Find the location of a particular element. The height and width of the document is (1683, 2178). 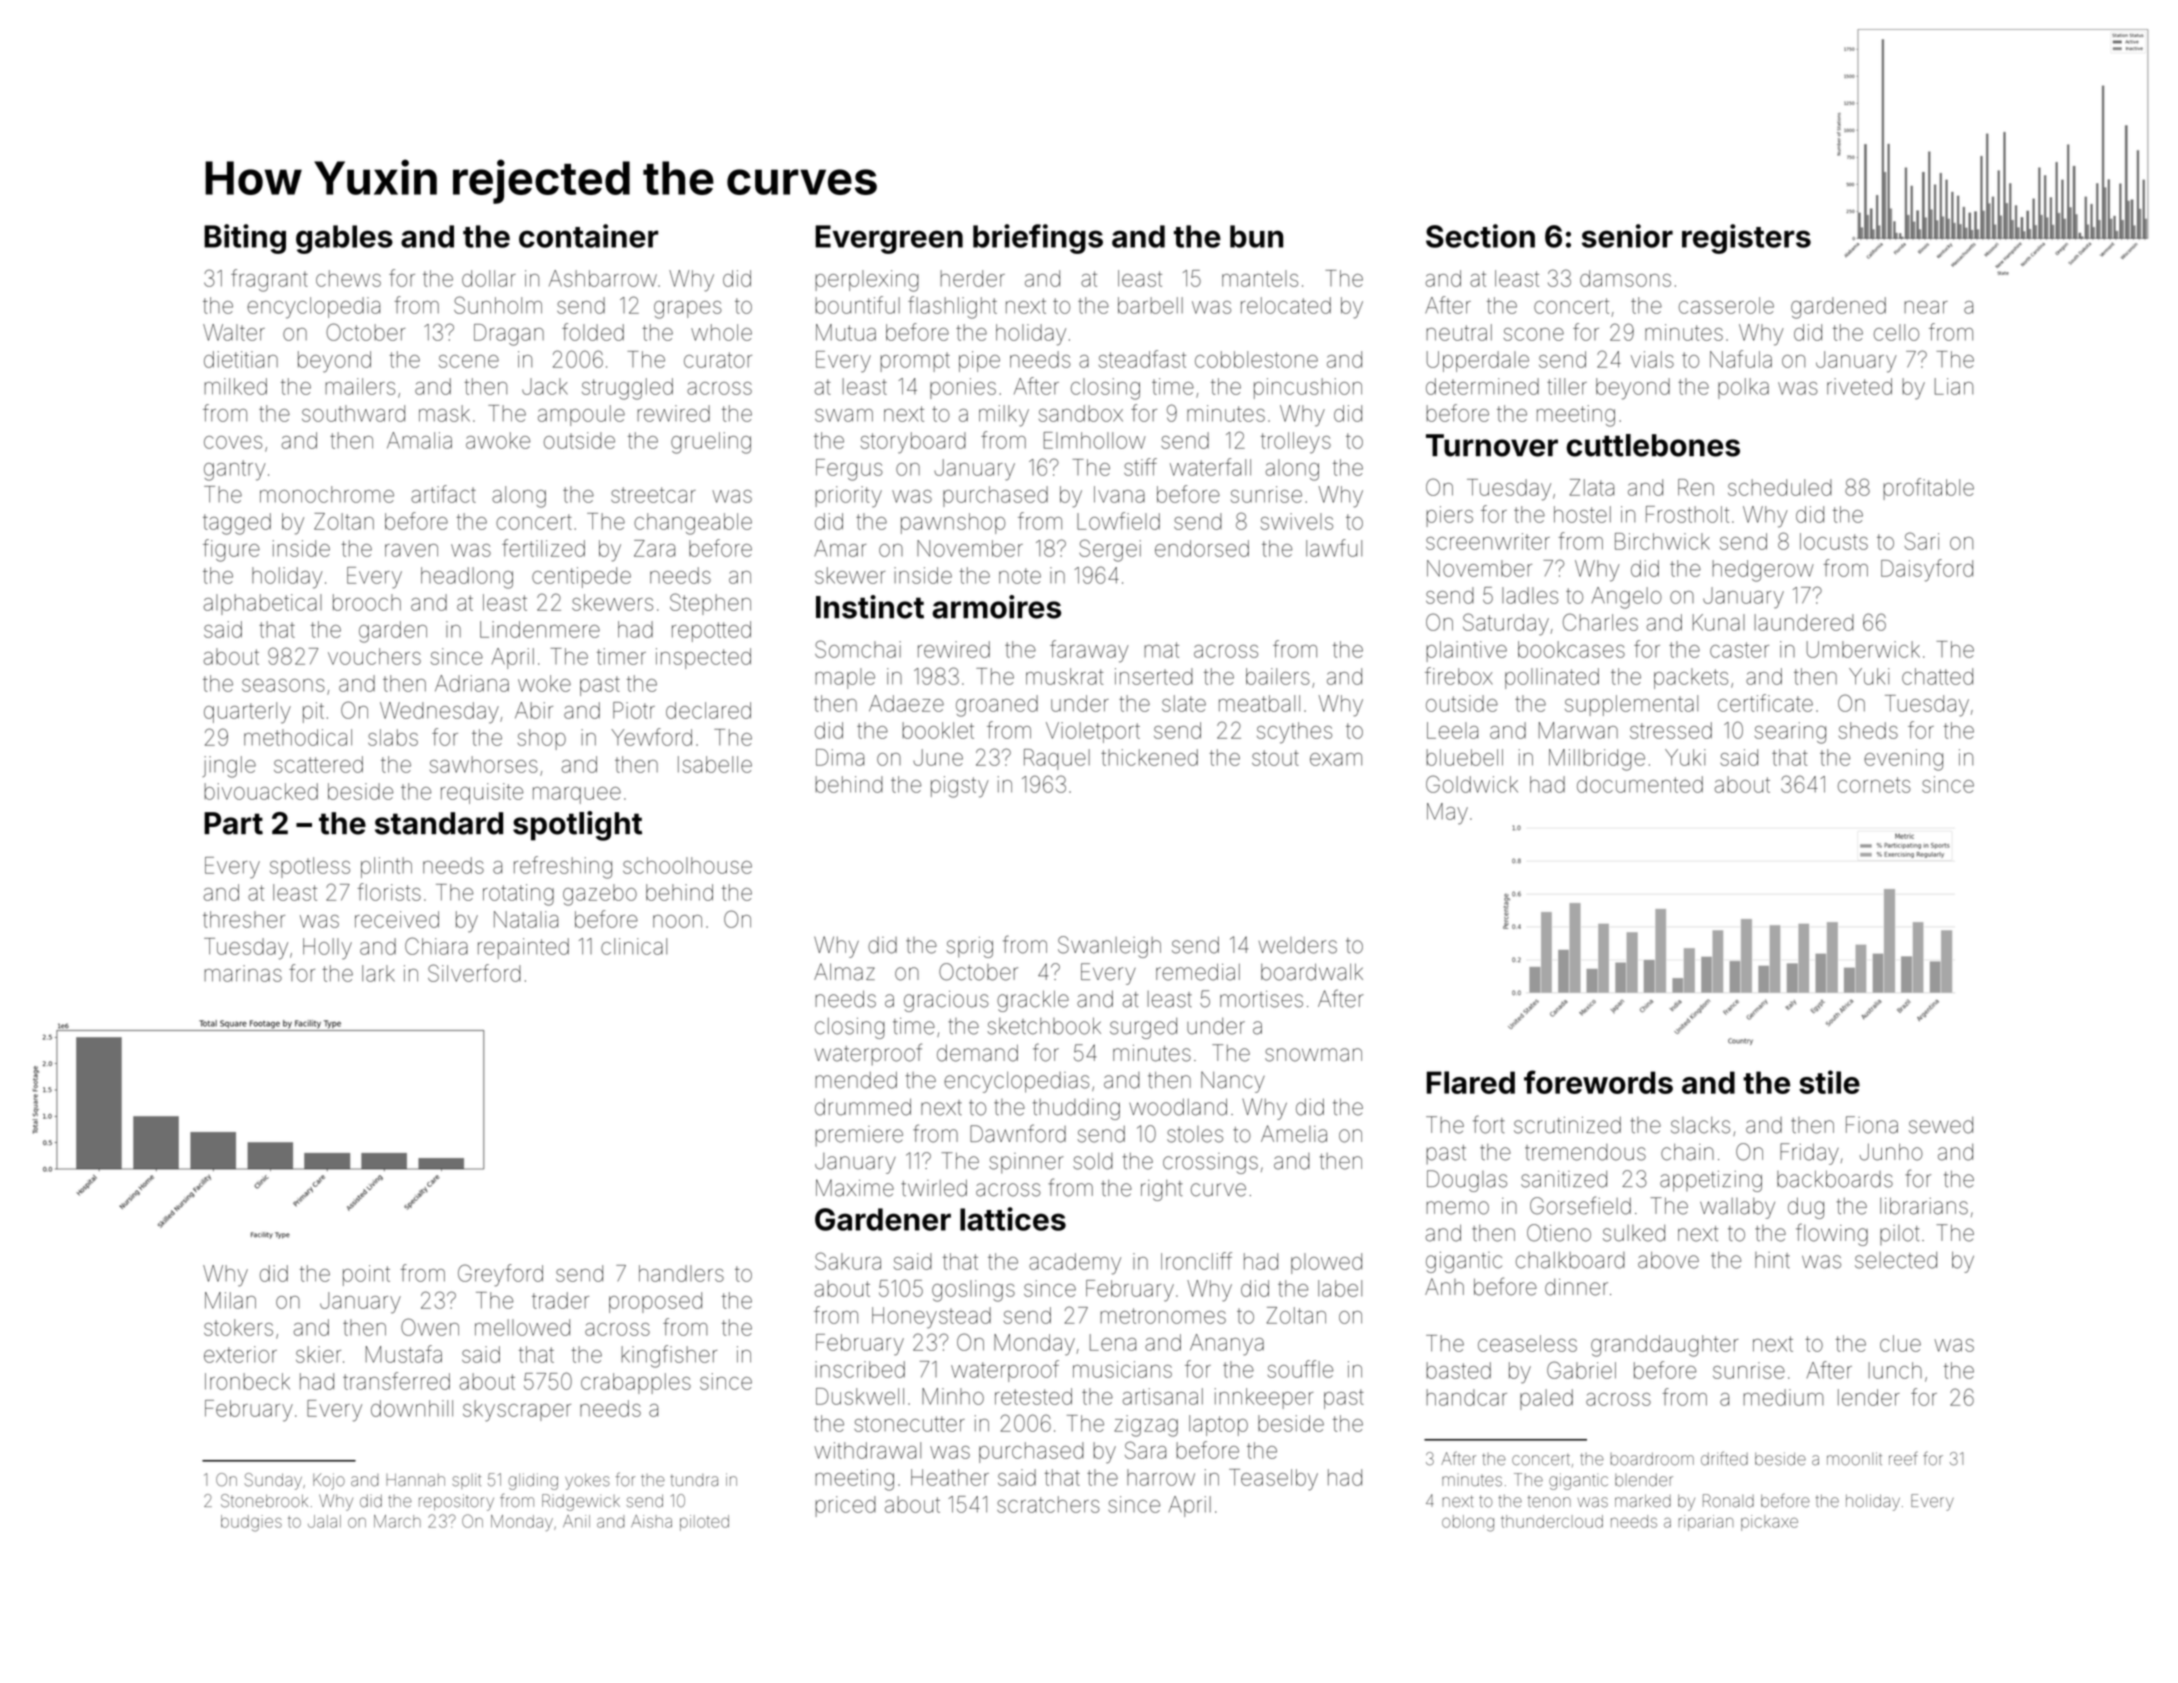

sanitized is located at coordinates (1564, 1179).
